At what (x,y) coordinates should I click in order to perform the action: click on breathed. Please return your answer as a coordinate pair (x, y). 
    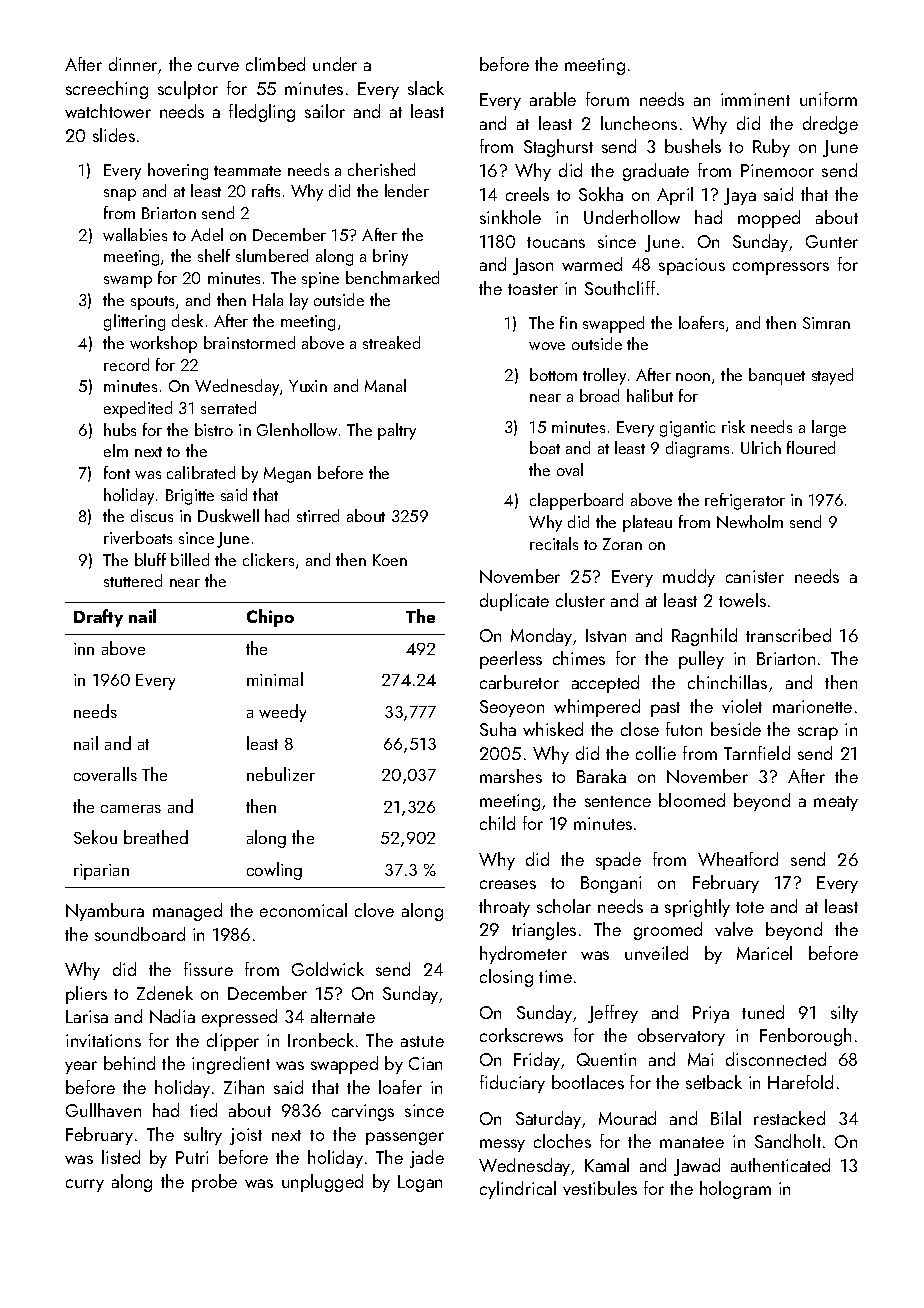
    Looking at the image, I should click on (156, 837).
